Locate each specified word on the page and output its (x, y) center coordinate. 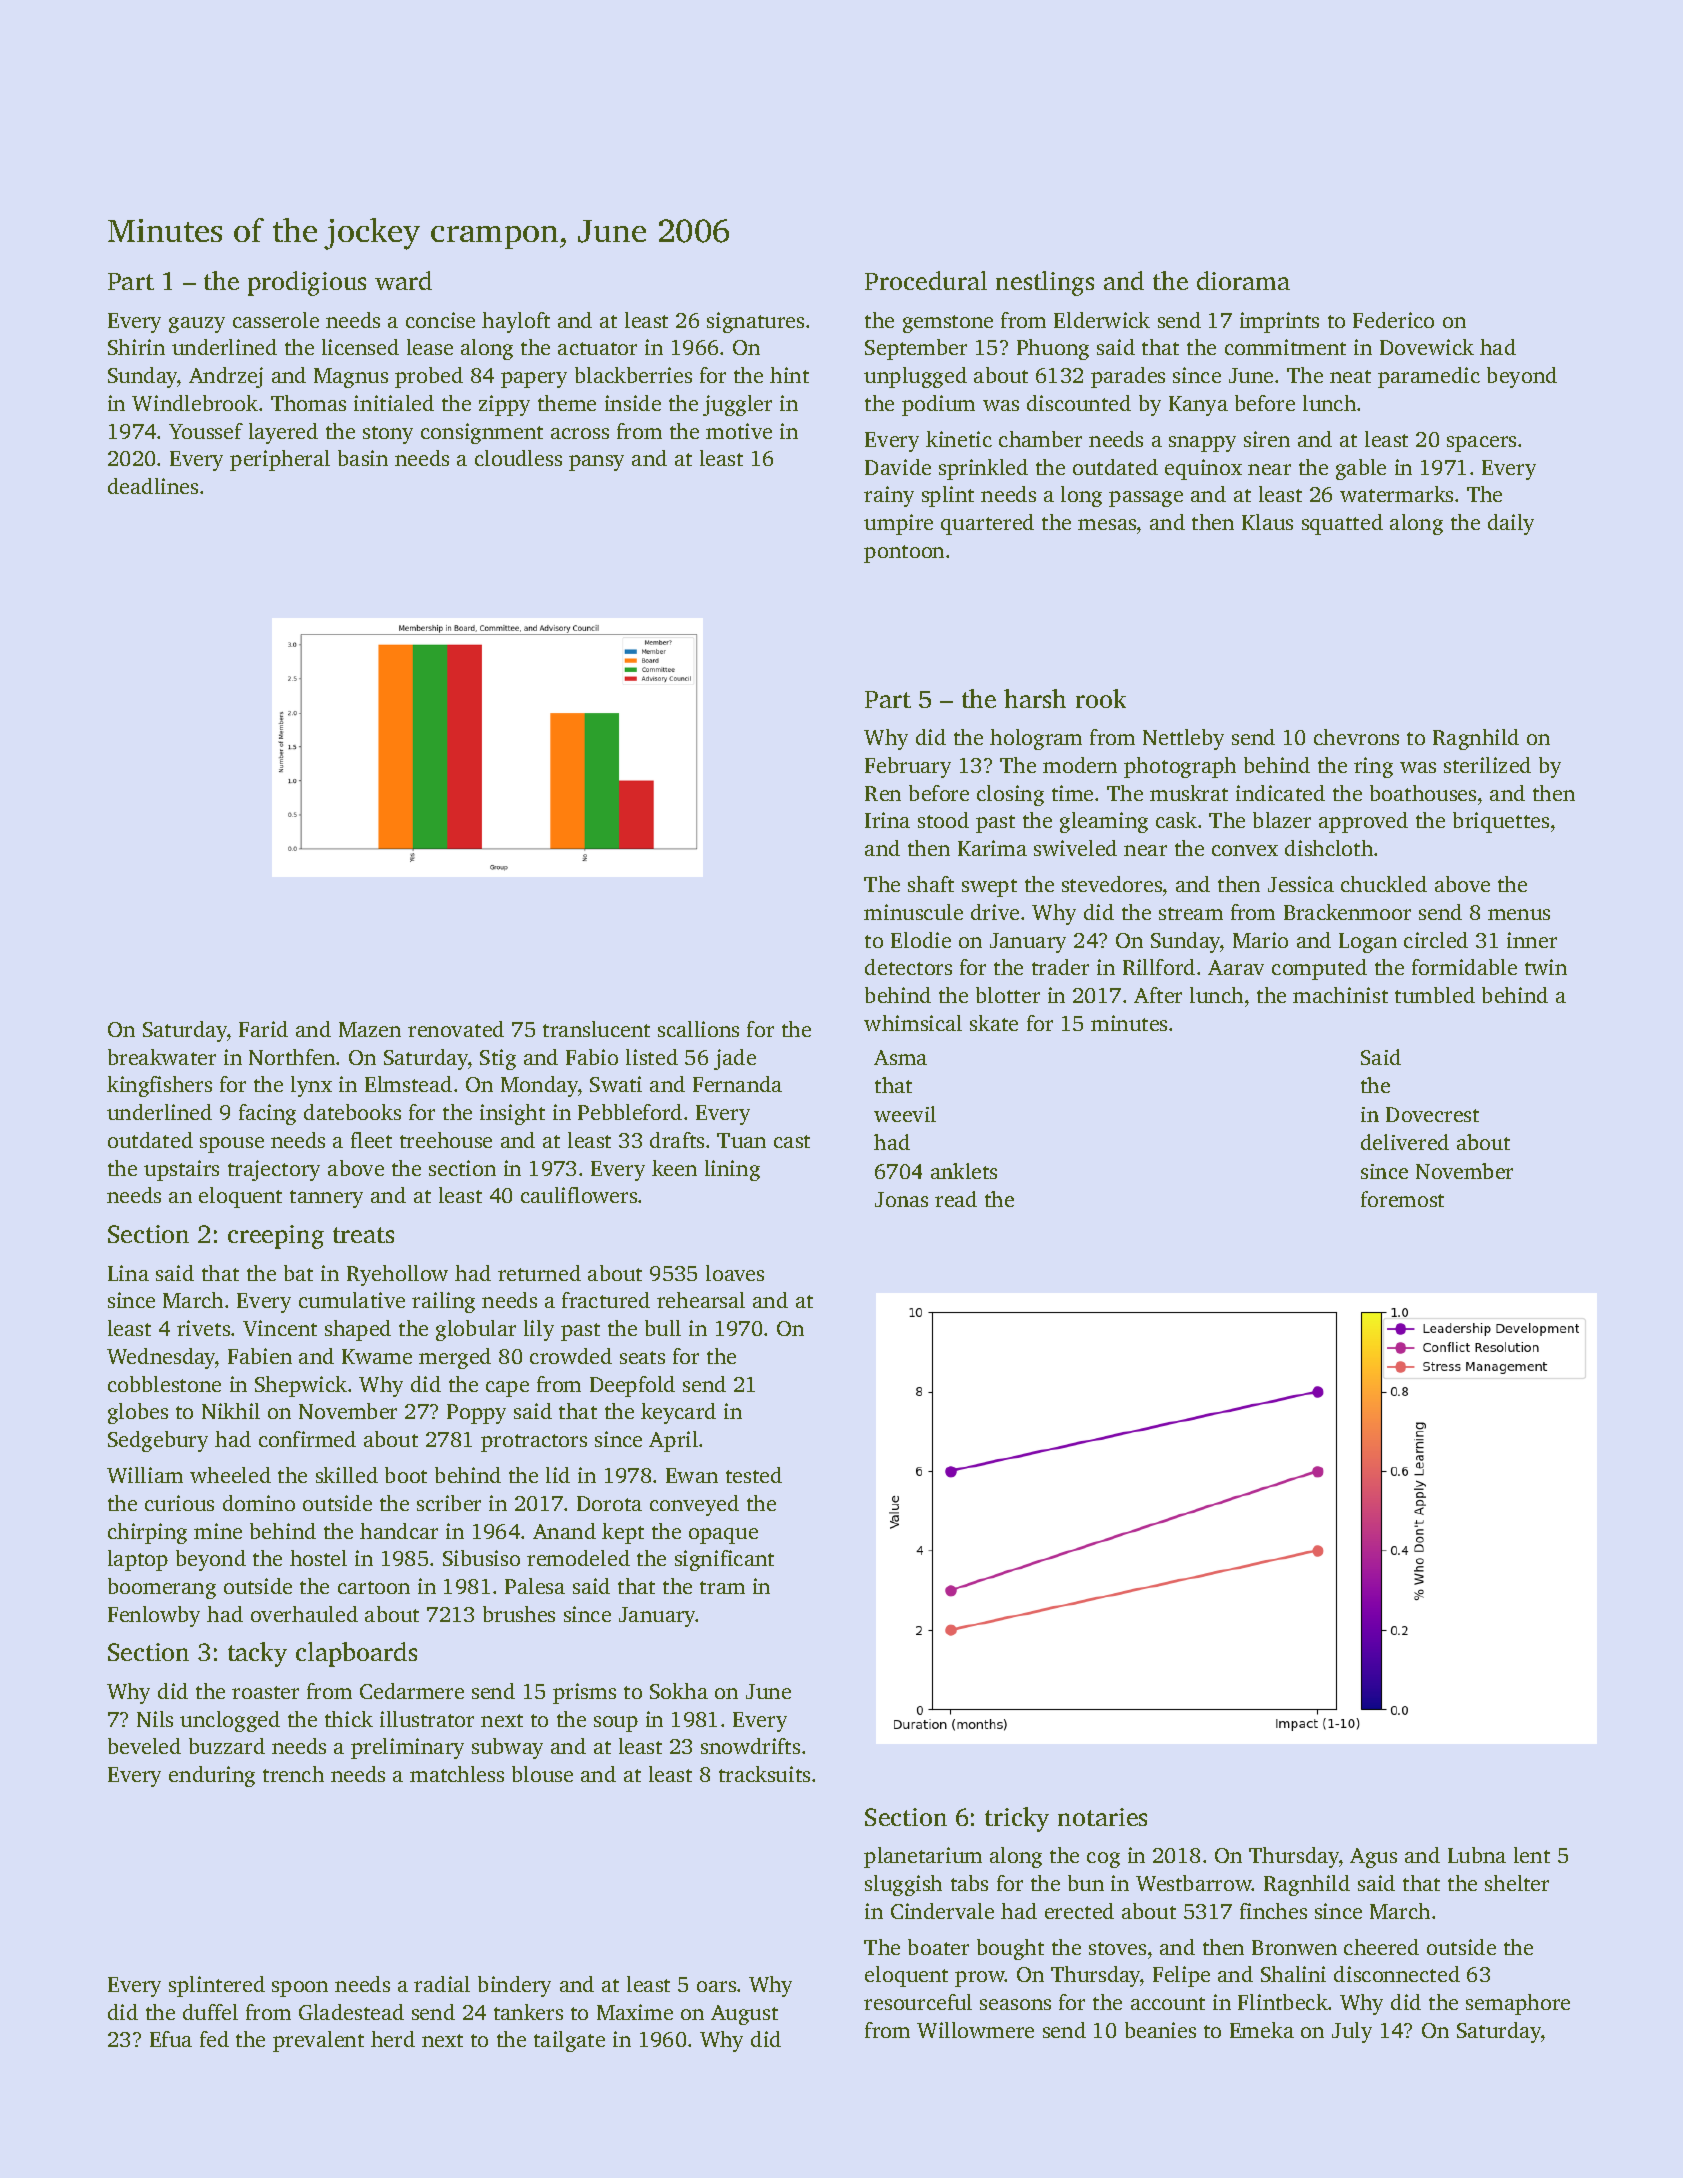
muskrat (1189, 793)
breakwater (162, 1057)
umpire (898, 524)
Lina (128, 1273)
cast (792, 1141)
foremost (1402, 1199)
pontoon (904, 554)
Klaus (1267, 522)
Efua (171, 2039)
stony (388, 435)
